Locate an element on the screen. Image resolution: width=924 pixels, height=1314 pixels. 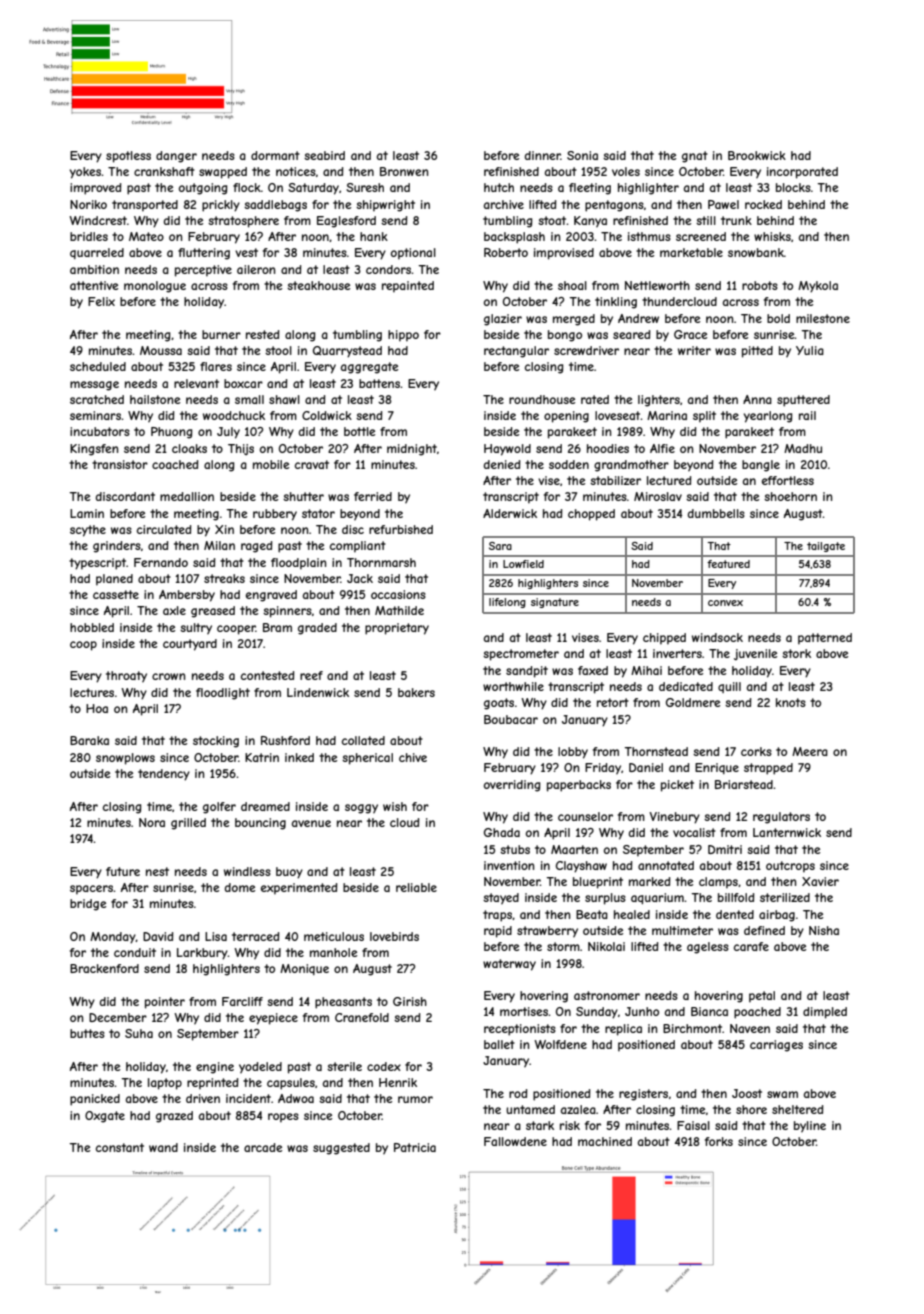
proprietary is located at coordinates (397, 629).
